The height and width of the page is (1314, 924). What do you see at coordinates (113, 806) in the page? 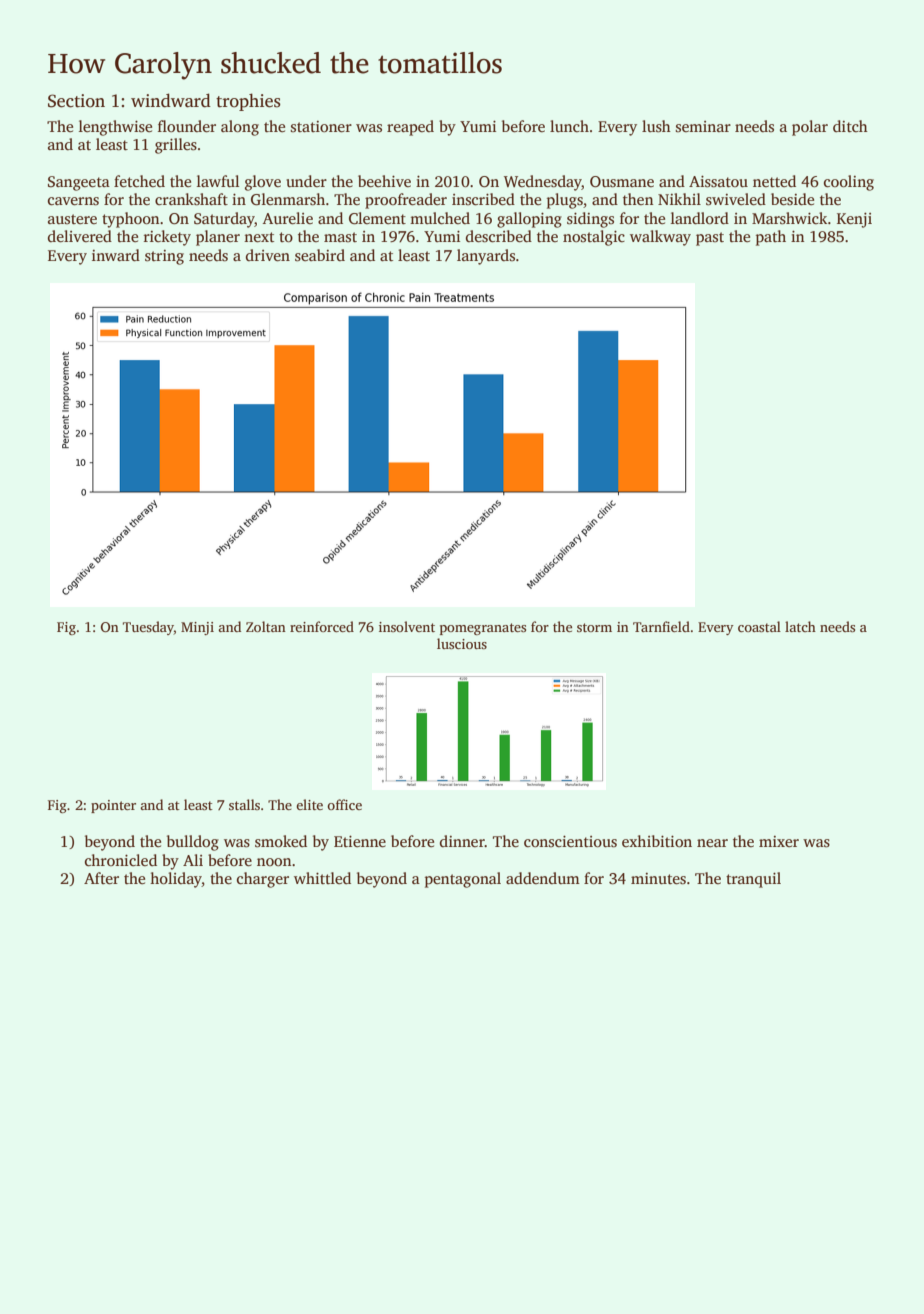
I see `pointer` at bounding box center [113, 806].
